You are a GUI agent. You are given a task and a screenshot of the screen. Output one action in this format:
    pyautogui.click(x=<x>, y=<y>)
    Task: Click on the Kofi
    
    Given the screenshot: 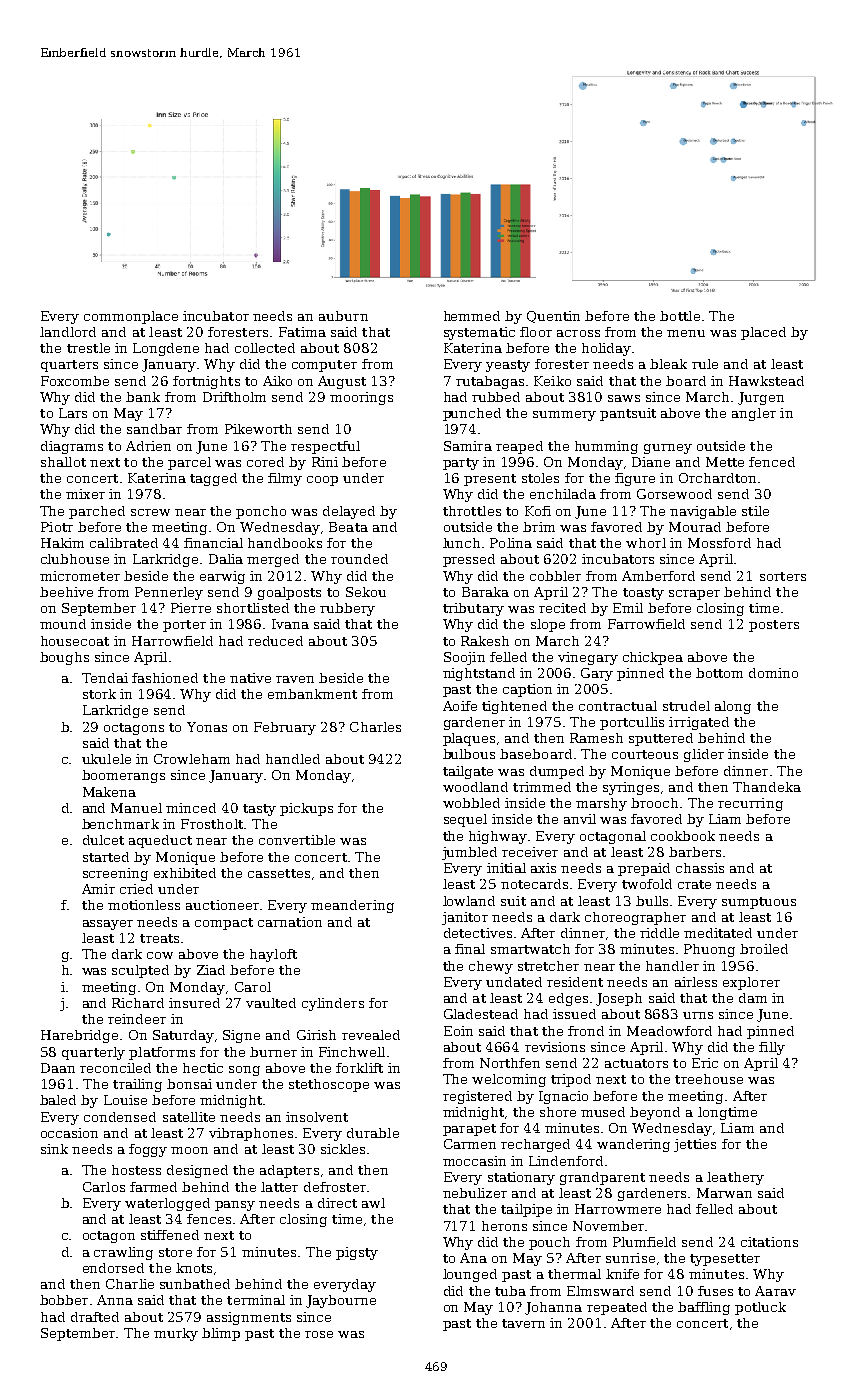 What is the action you would take?
    pyautogui.click(x=538, y=511)
